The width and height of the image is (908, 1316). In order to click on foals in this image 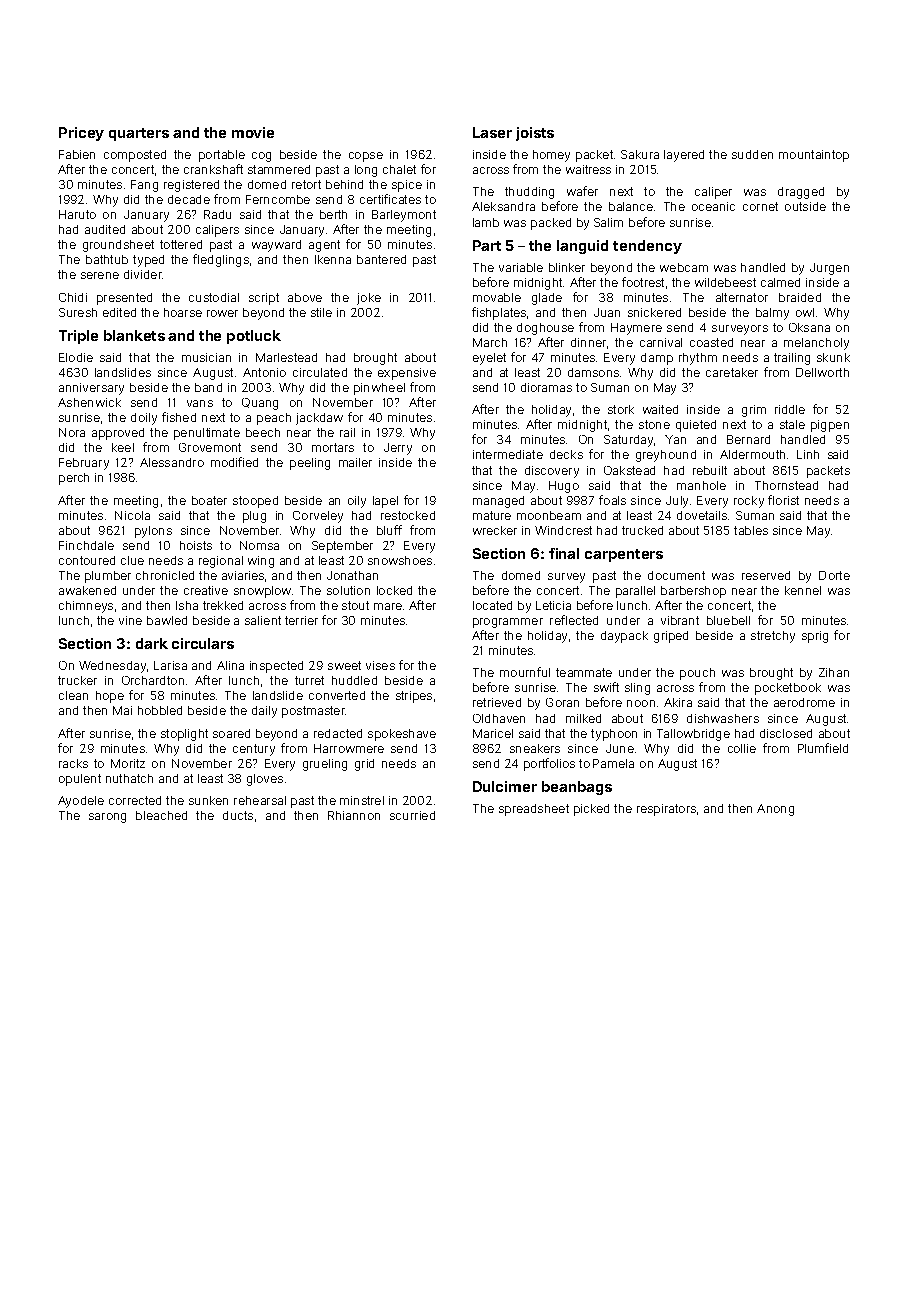, I will do `click(612, 500)`.
